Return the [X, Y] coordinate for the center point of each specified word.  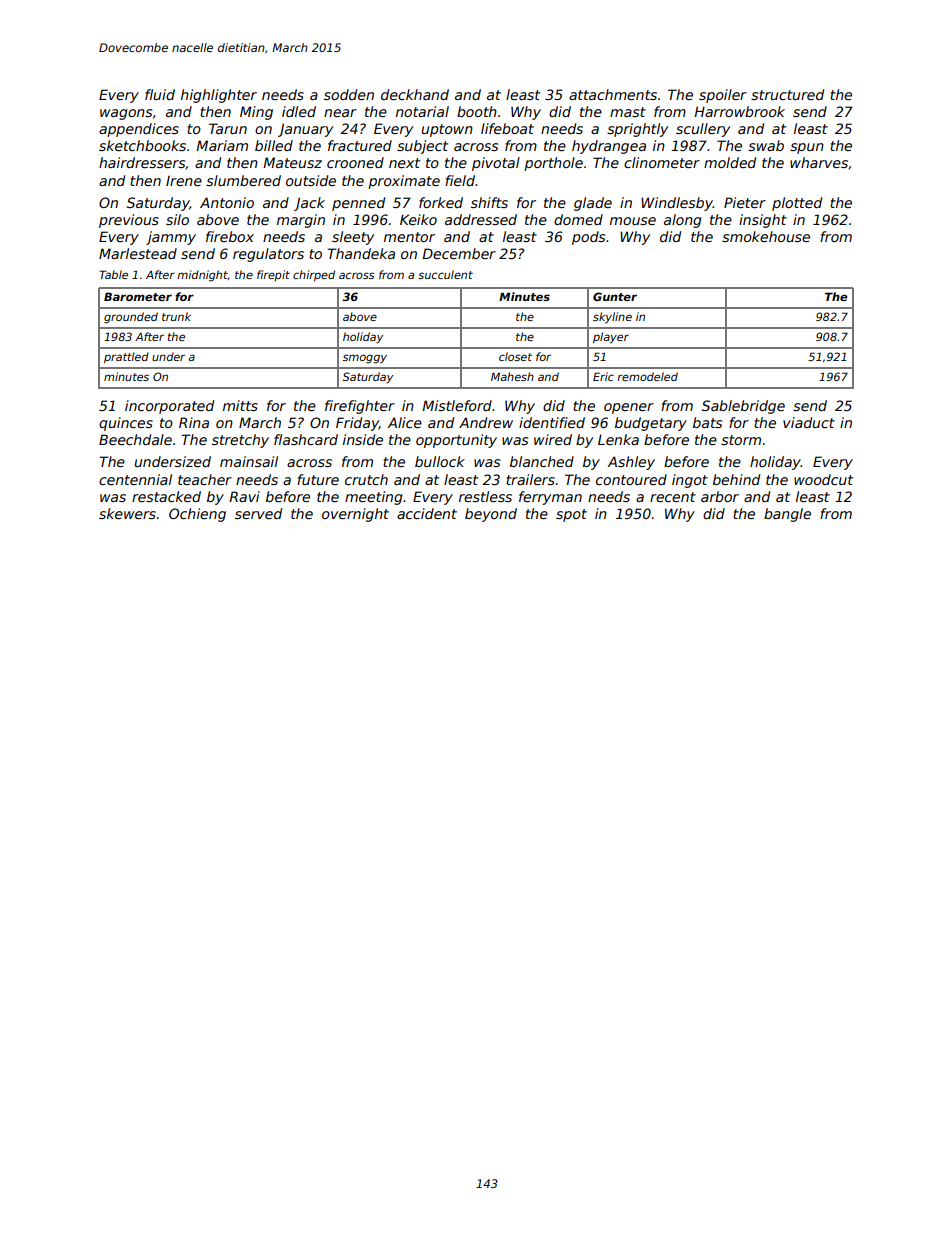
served [258, 513]
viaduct [809, 422]
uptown [447, 130]
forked [441, 202]
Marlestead [138, 253]
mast [628, 112]
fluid [160, 94]
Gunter [615, 296]
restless [485, 496]
